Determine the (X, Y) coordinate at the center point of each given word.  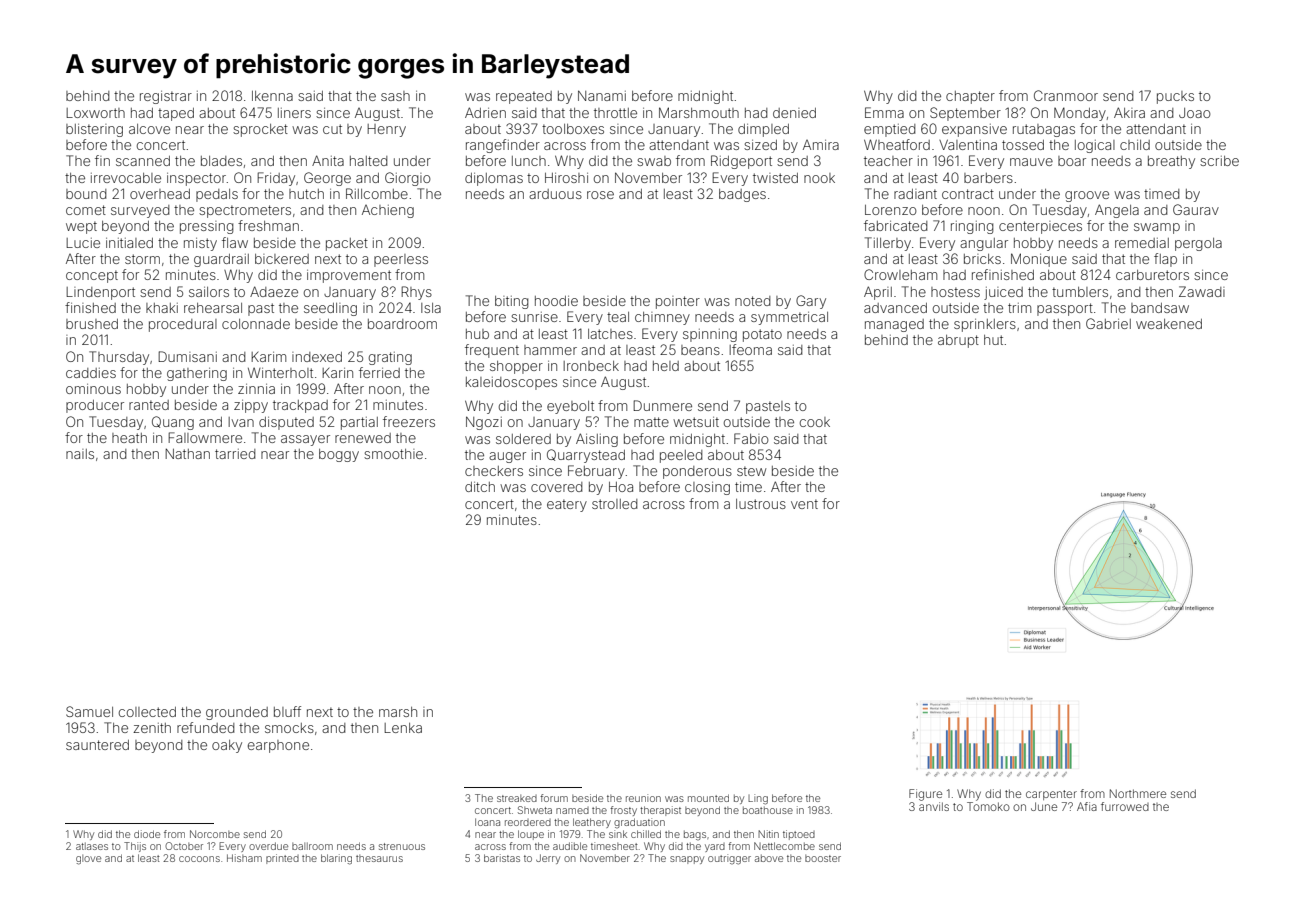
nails (80, 454)
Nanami (602, 95)
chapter (970, 97)
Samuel (89, 711)
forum (554, 798)
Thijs (135, 847)
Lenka (403, 728)
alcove (149, 129)
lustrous (761, 504)
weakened (1169, 324)
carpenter (1051, 795)
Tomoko (988, 806)
